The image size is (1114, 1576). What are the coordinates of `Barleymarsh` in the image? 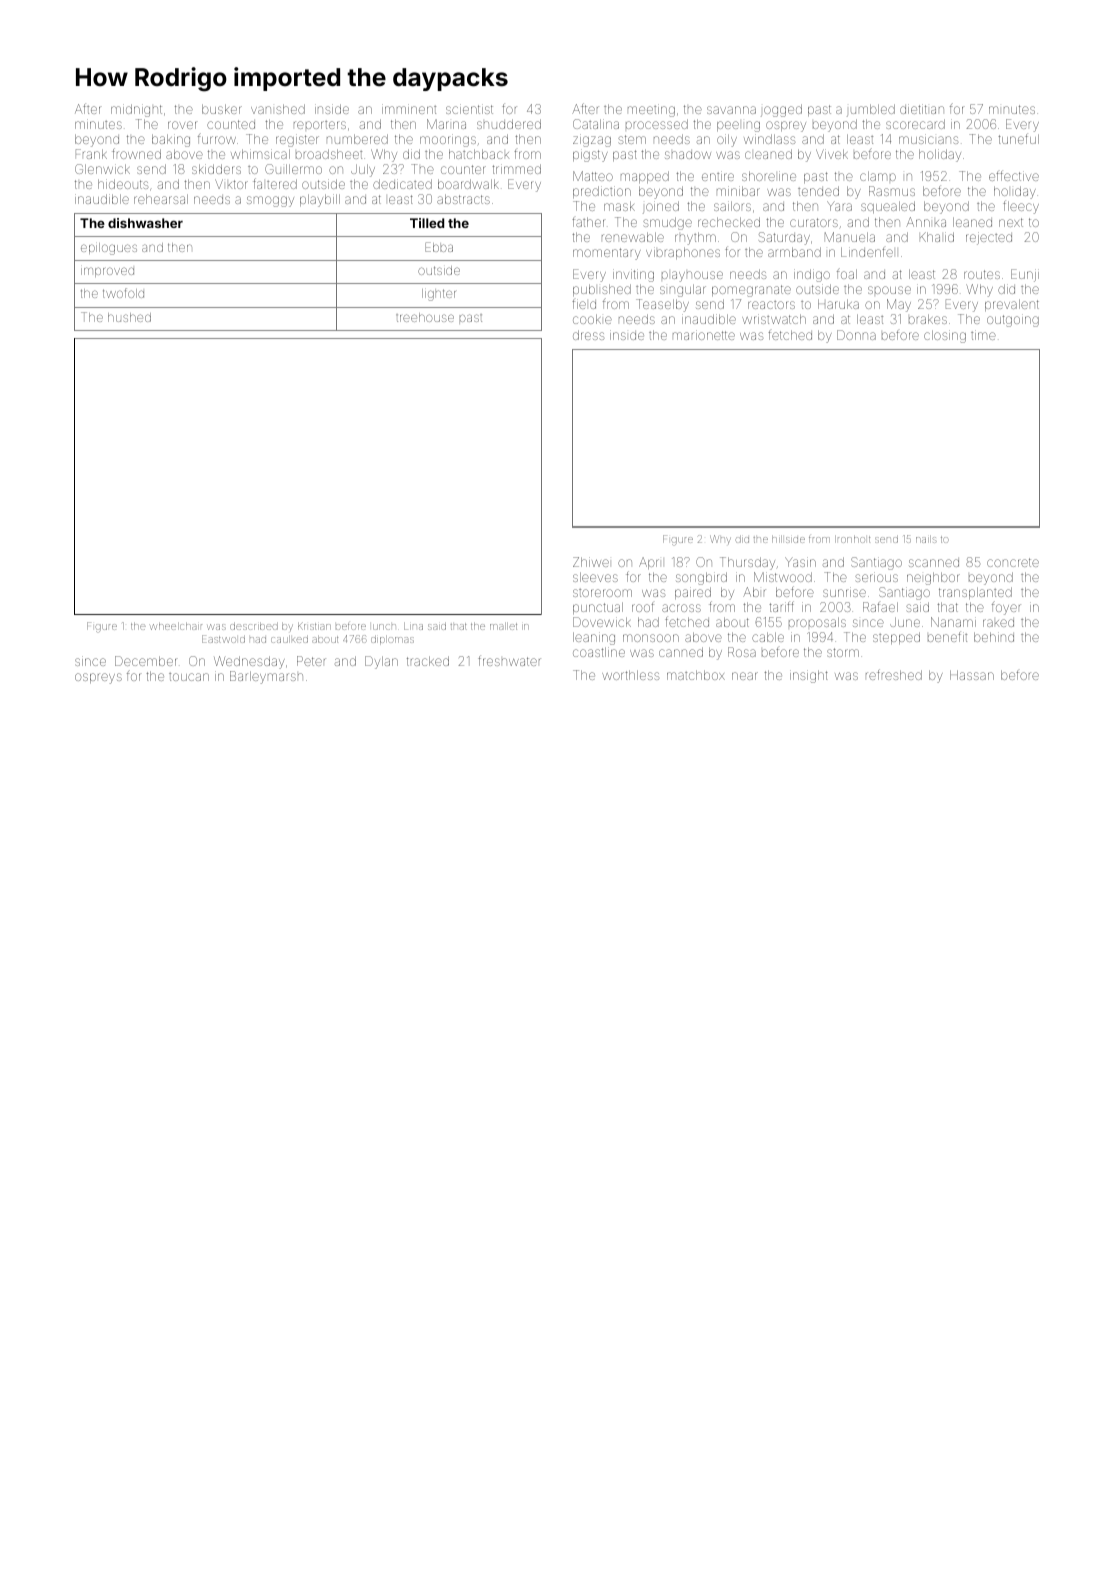 It's located at (266, 677).
